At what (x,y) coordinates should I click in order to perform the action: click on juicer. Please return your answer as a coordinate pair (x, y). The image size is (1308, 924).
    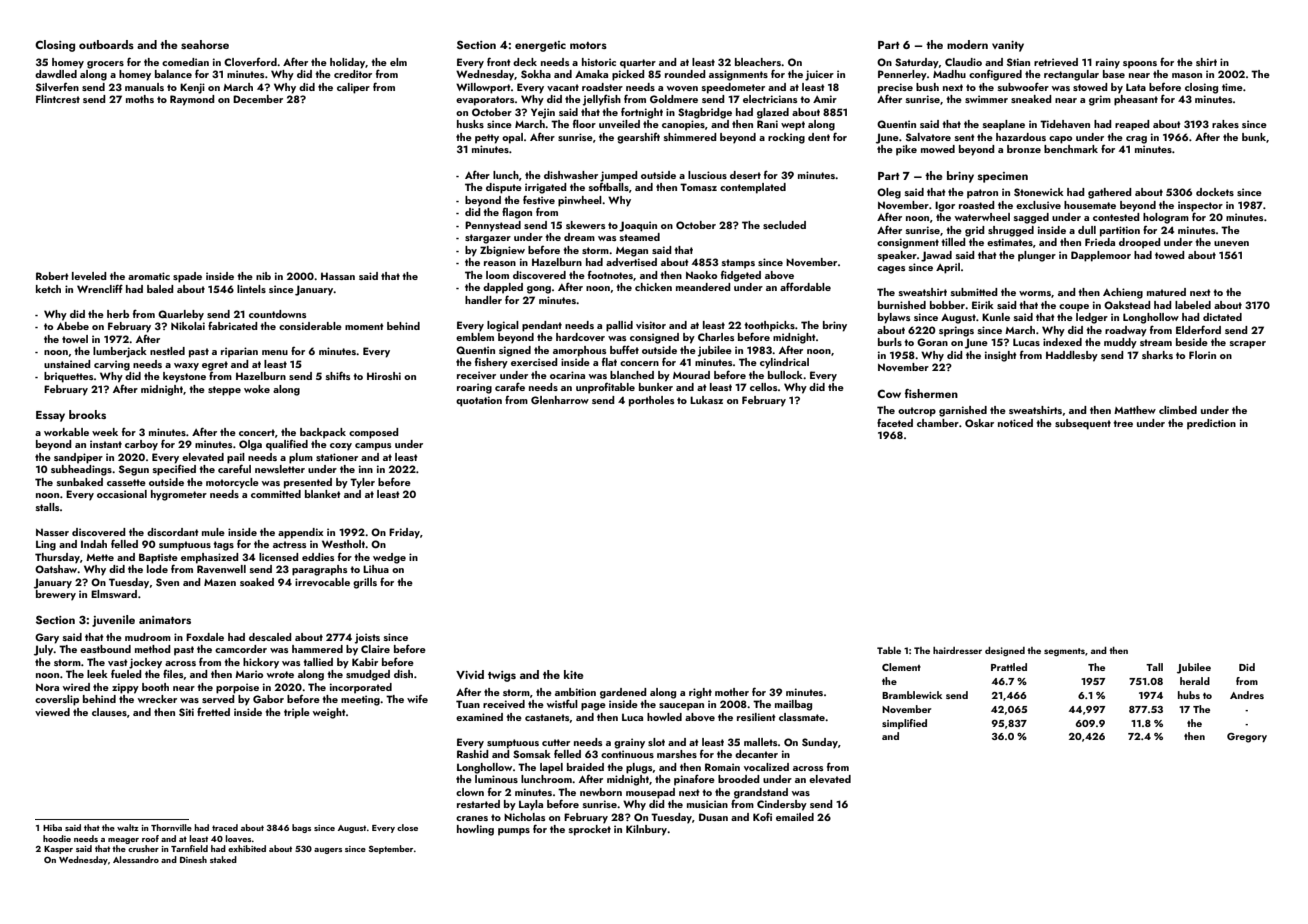
    Looking at the image, I should click on (819, 75).
